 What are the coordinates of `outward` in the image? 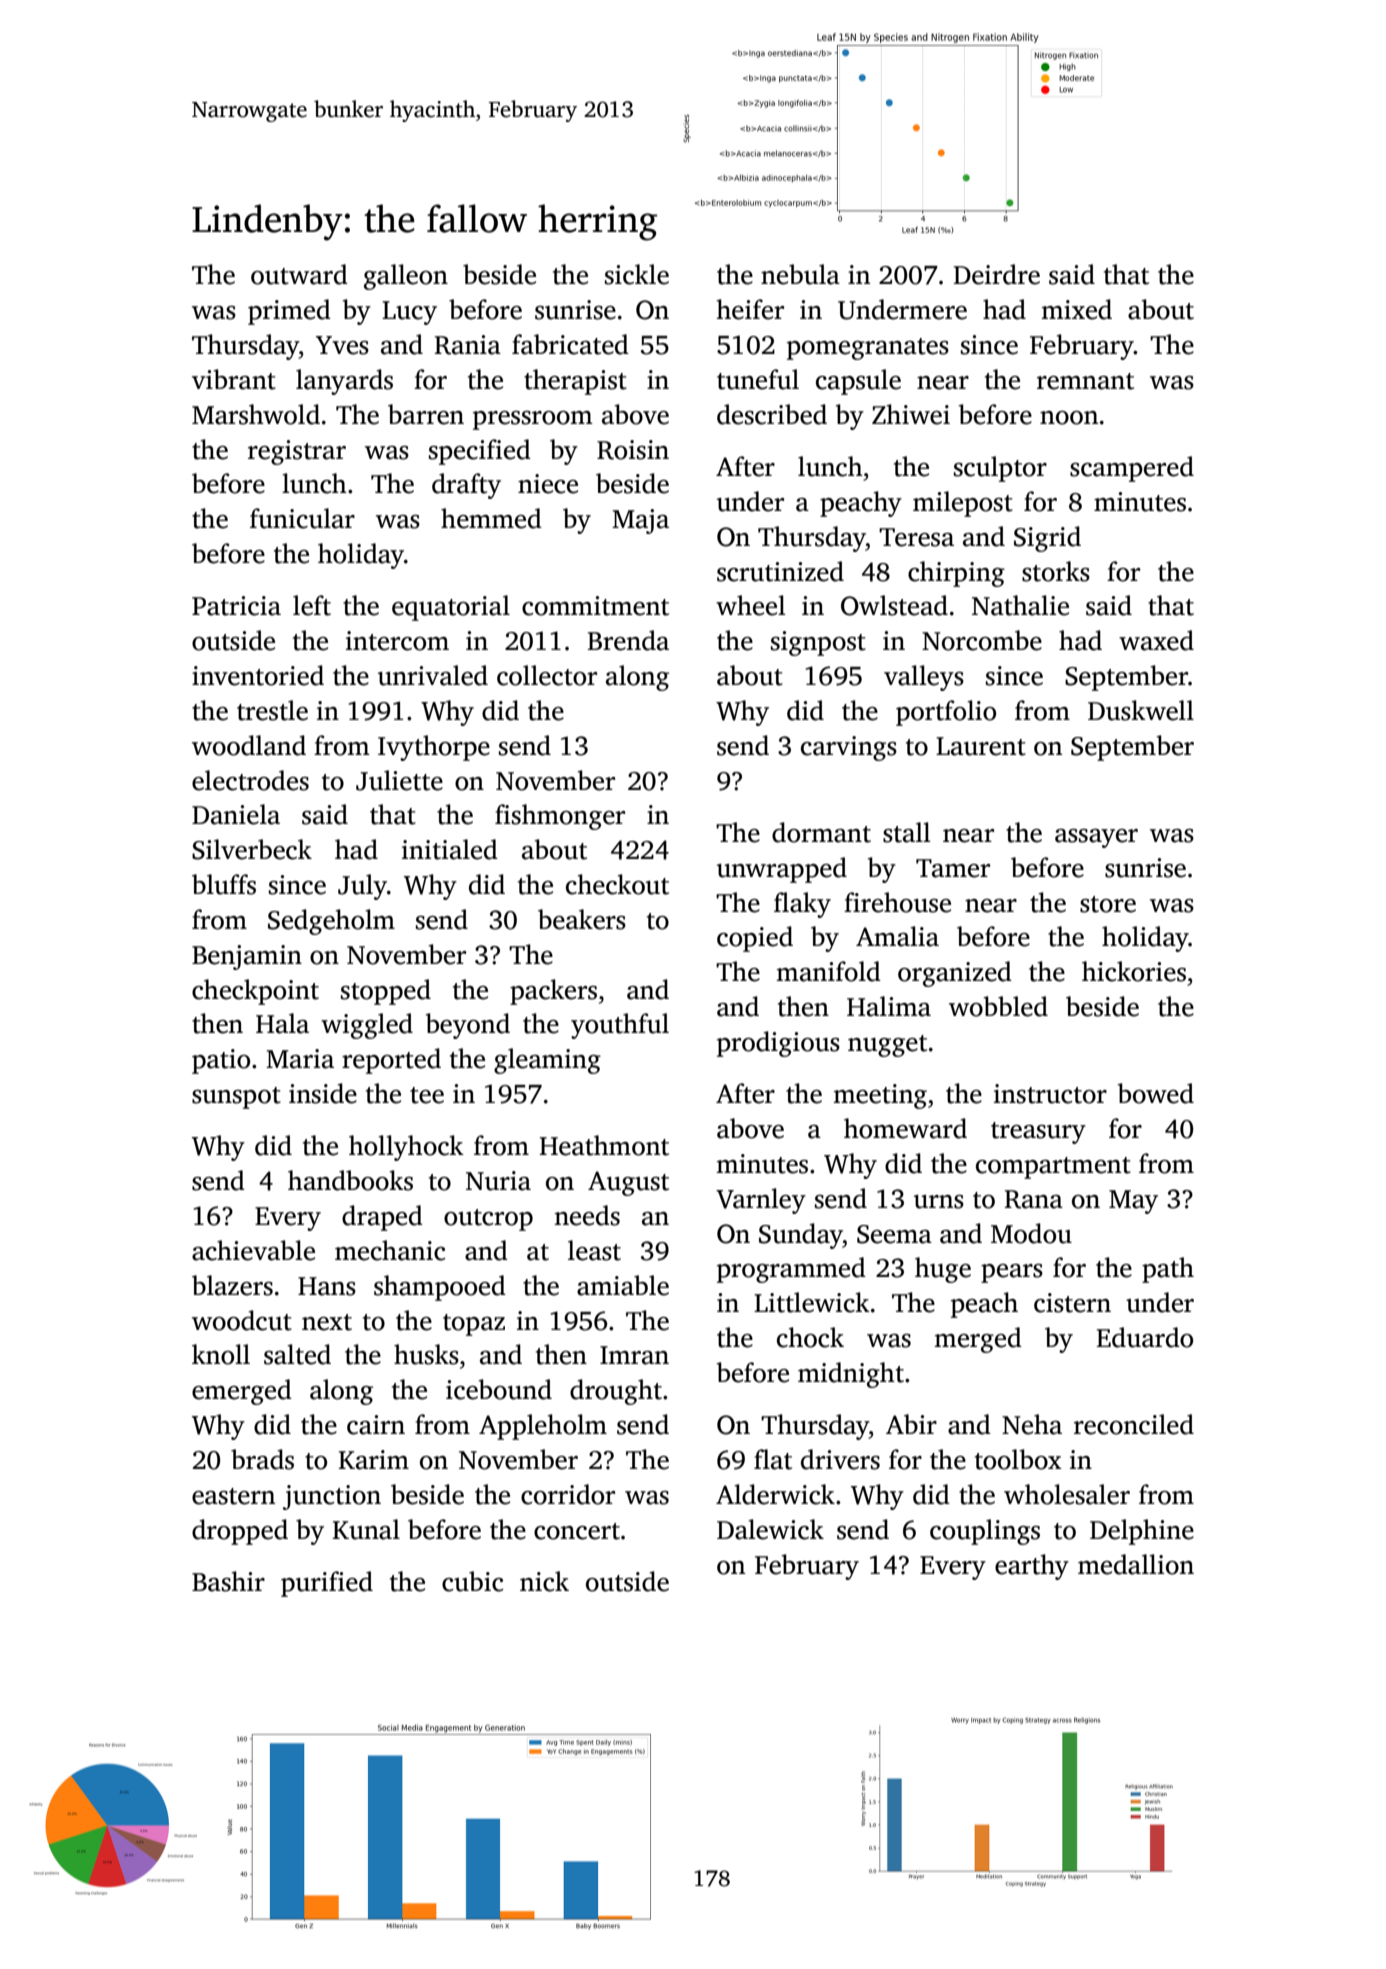 It's located at (299, 274).
